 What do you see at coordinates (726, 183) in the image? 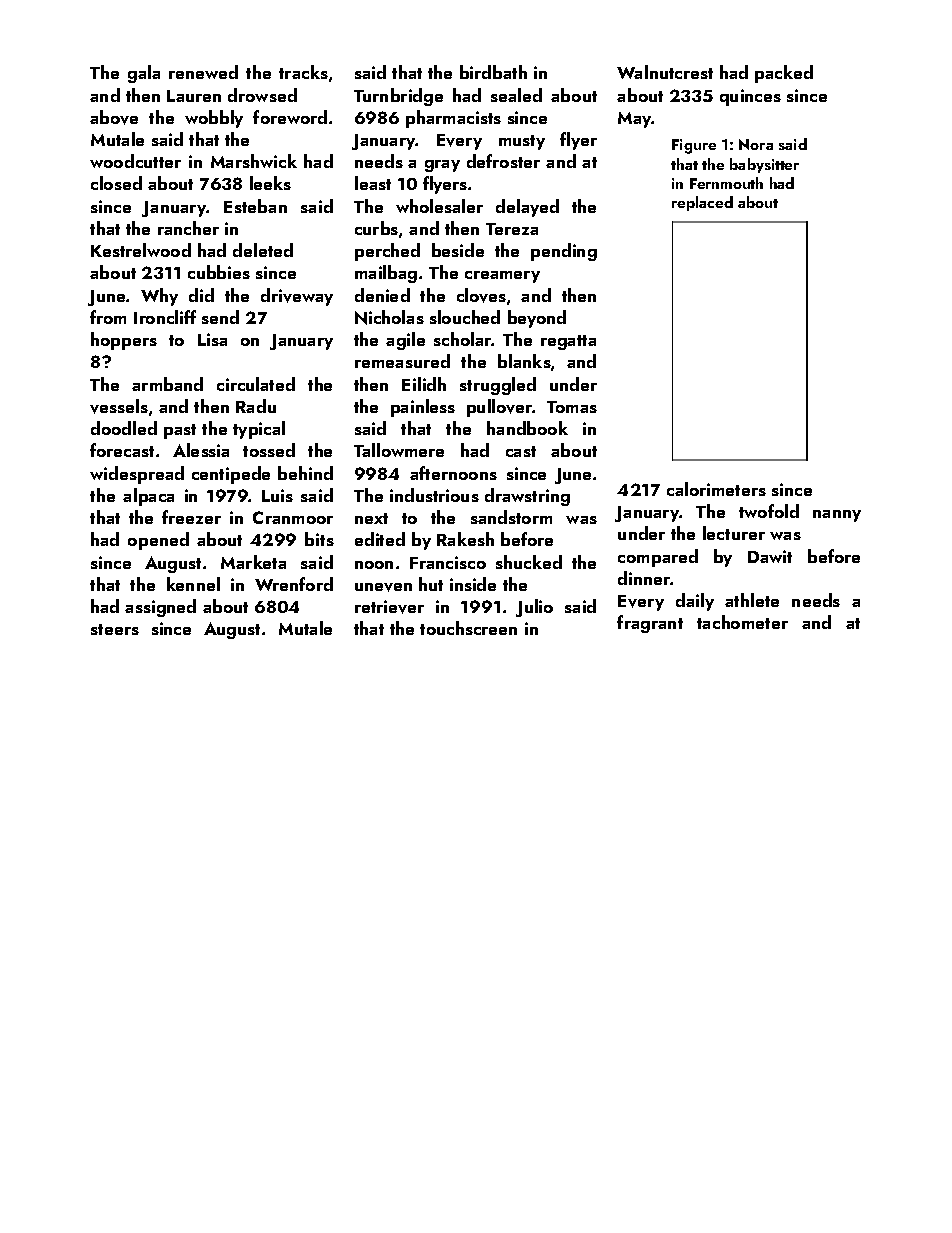
I see `Fernmouth` at bounding box center [726, 183].
